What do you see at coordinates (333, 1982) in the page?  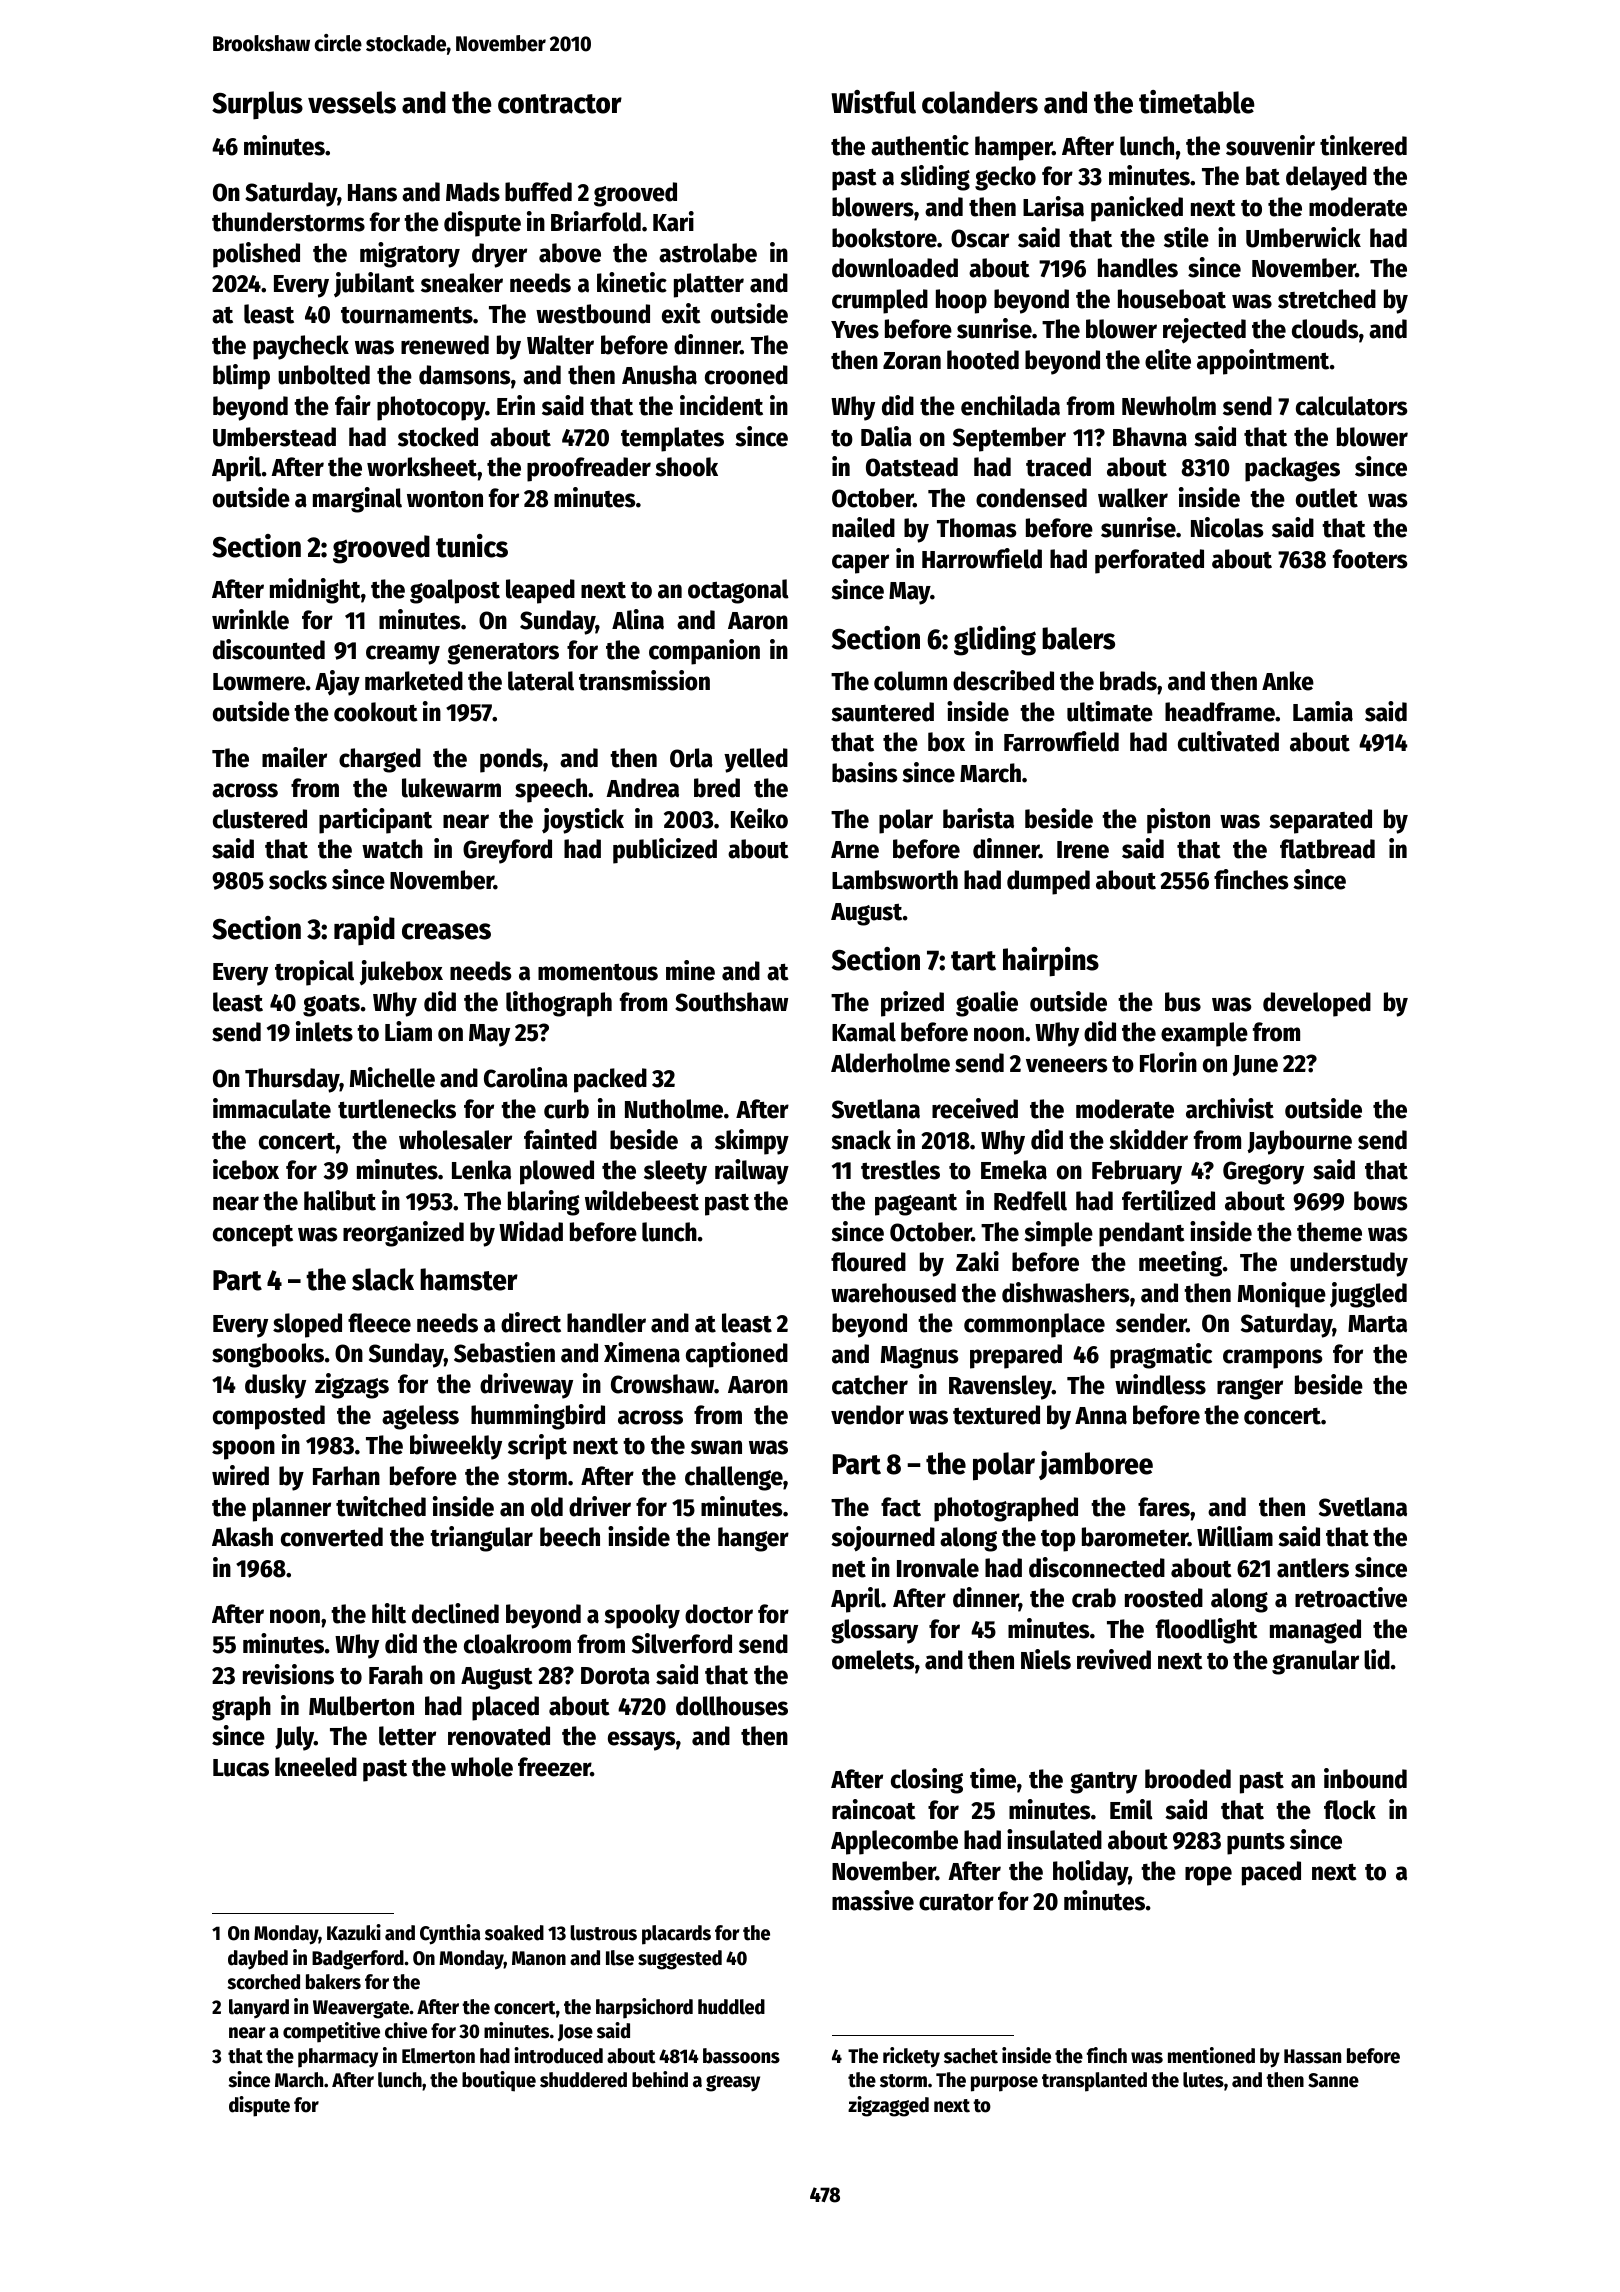 I see `bakers` at bounding box center [333, 1982].
